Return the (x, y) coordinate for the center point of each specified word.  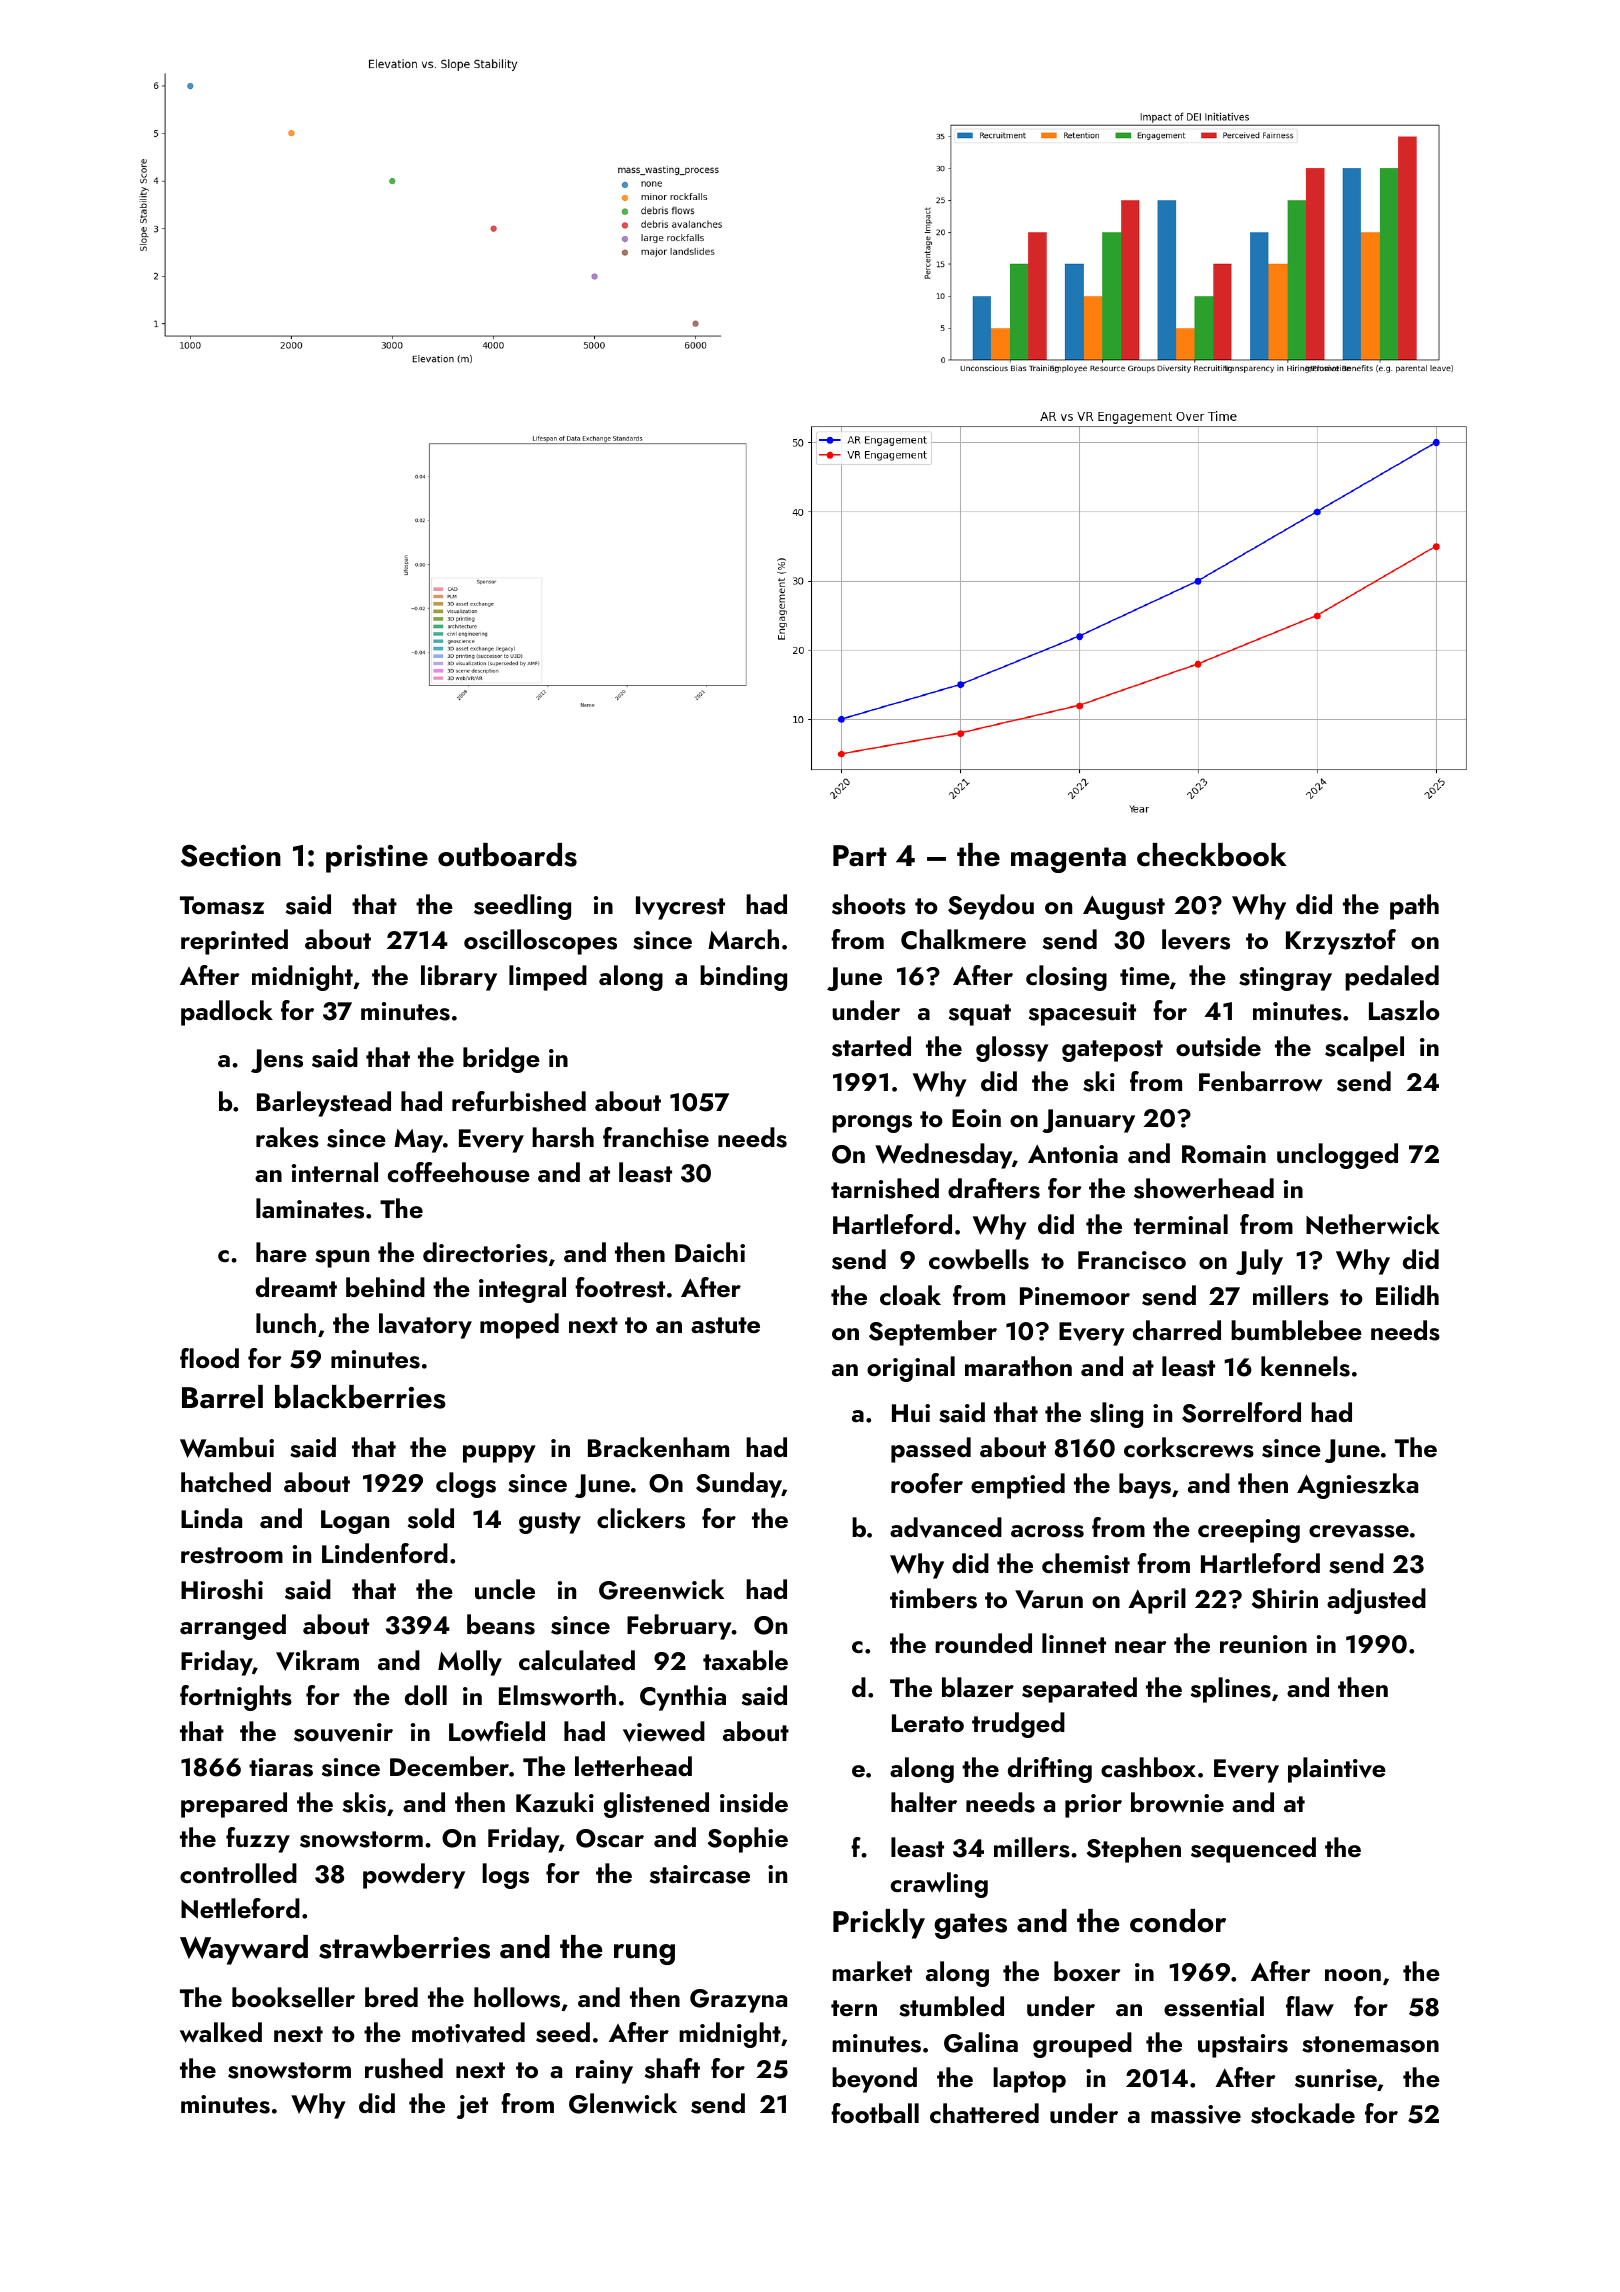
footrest (620, 1287)
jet (472, 2107)
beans (501, 1624)
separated (1079, 1690)
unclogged (1337, 1156)
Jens (277, 1061)
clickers (641, 1518)
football (875, 2113)
